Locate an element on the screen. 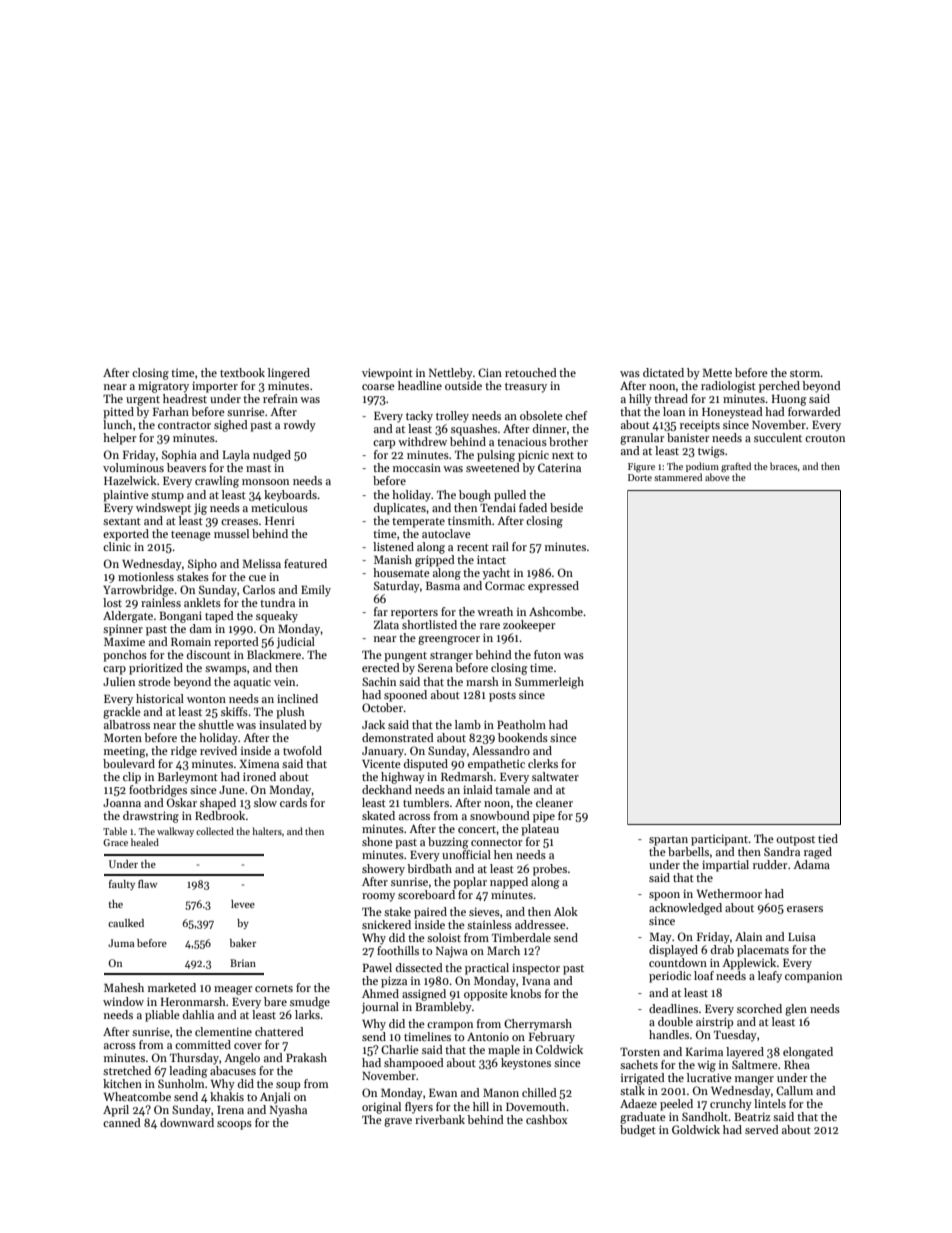 This screenshot has height=1233, width=952. pitted is located at coordinates (118, 413).
